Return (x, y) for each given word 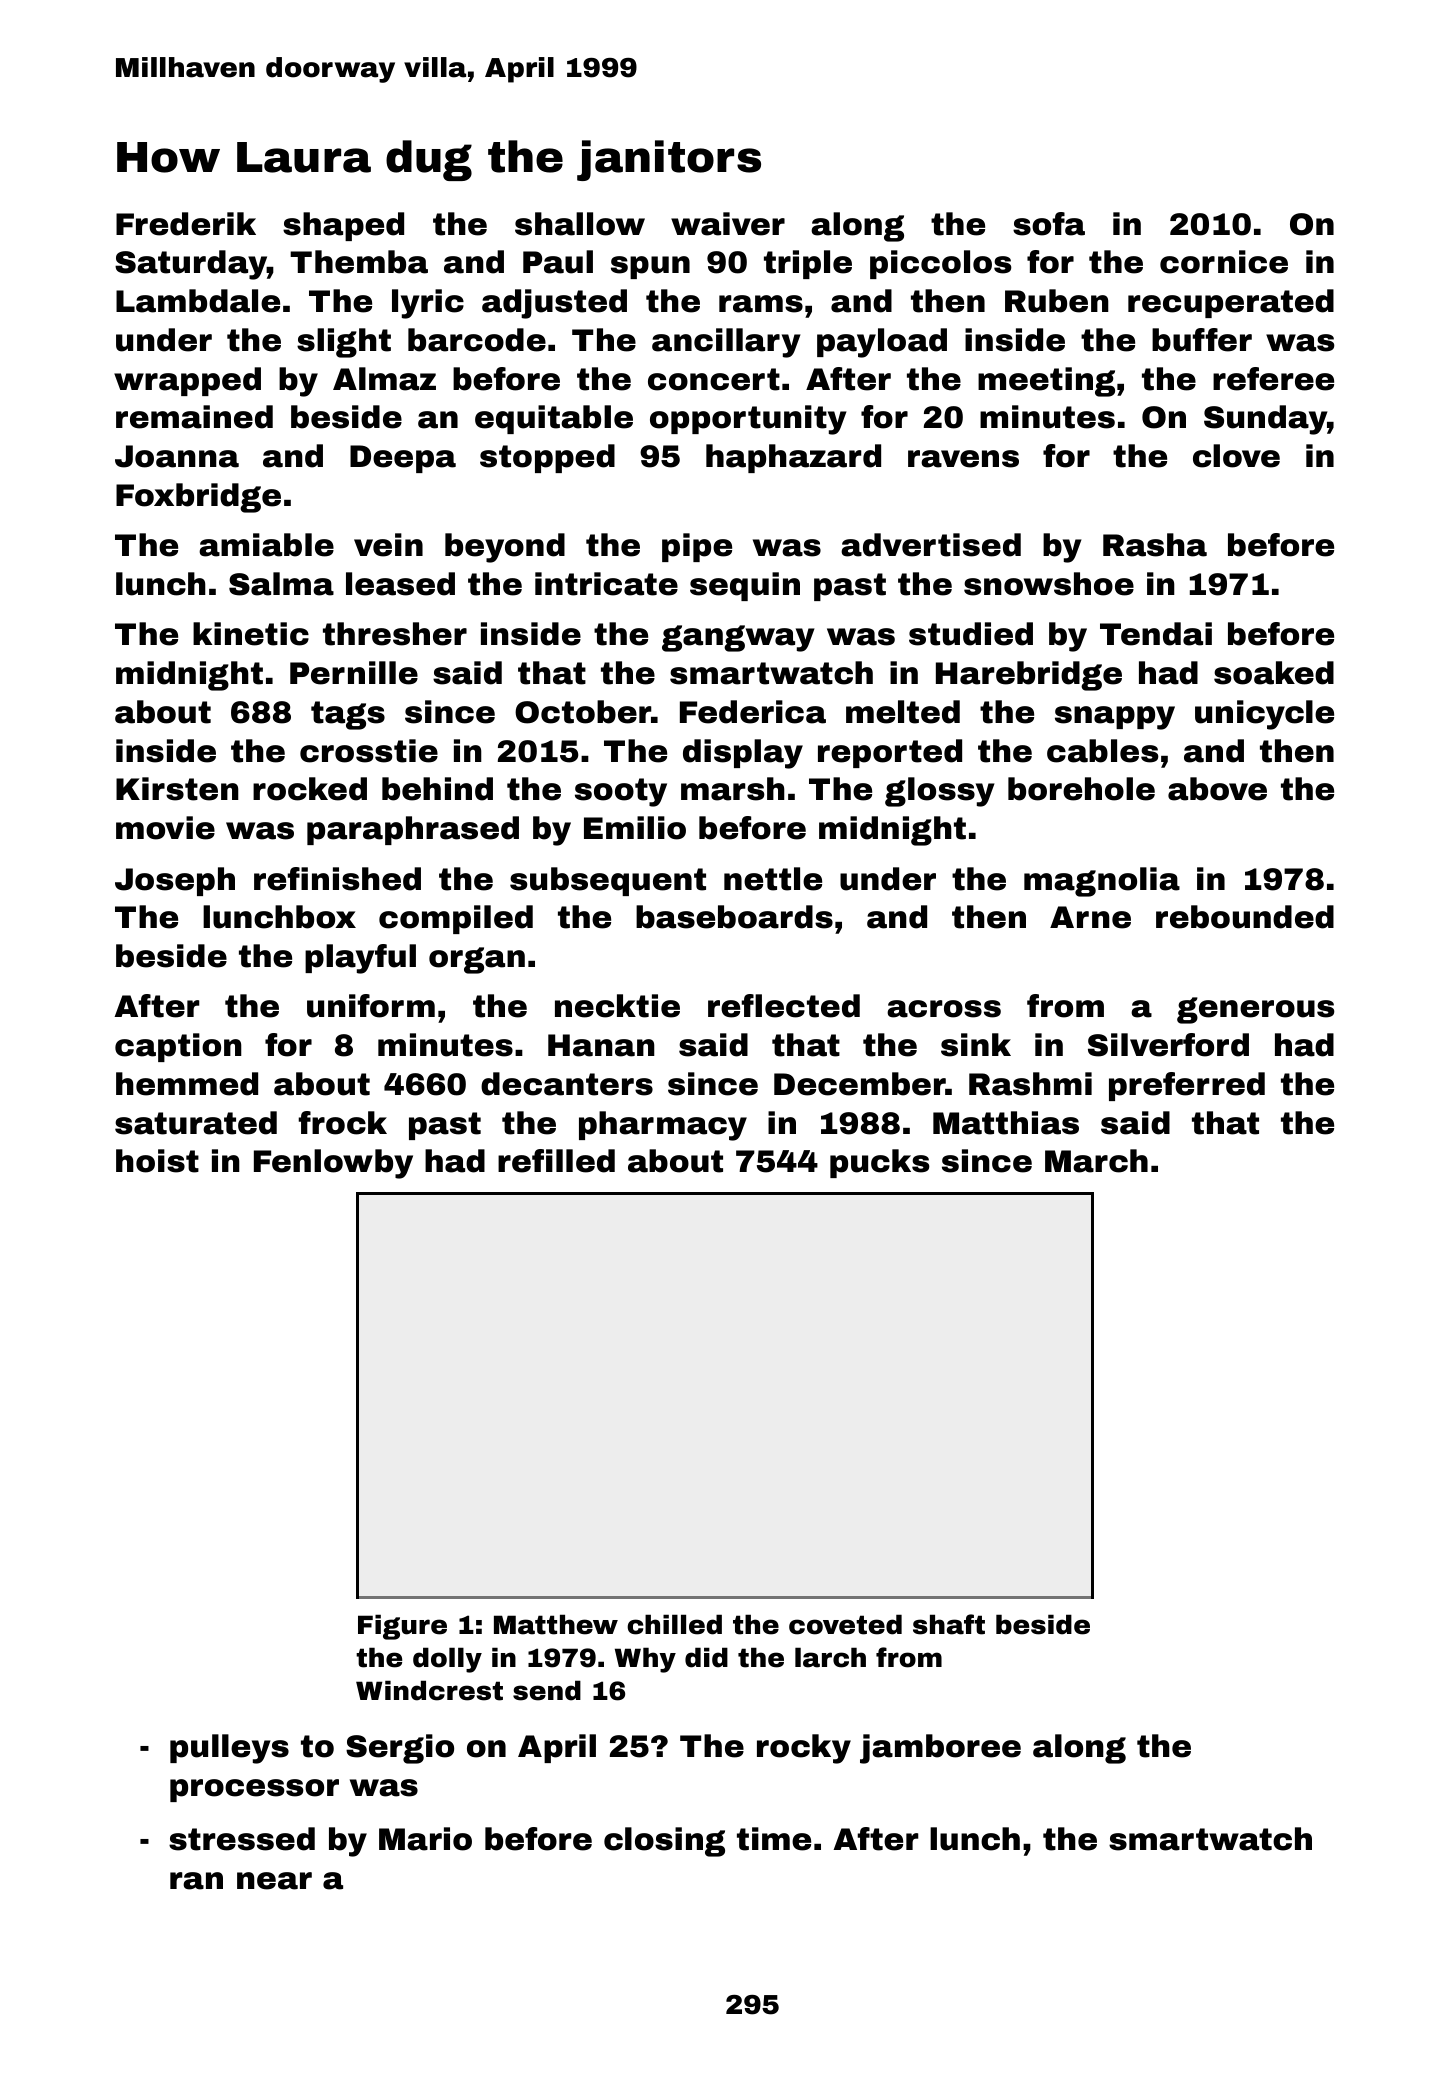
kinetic (251, 634)
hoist (157, 1161)
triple (808, 264)
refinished (337, 879)
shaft (949, 1624)
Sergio (400, 1749)
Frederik (186, 224)
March (1096, 1161)
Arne (1090, 917)
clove (1236, 456)
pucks (880, 1163)
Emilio (635, 828)
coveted (845, 1624)
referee (1273, 379)
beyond (505, 548)
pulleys (229, 1749)
